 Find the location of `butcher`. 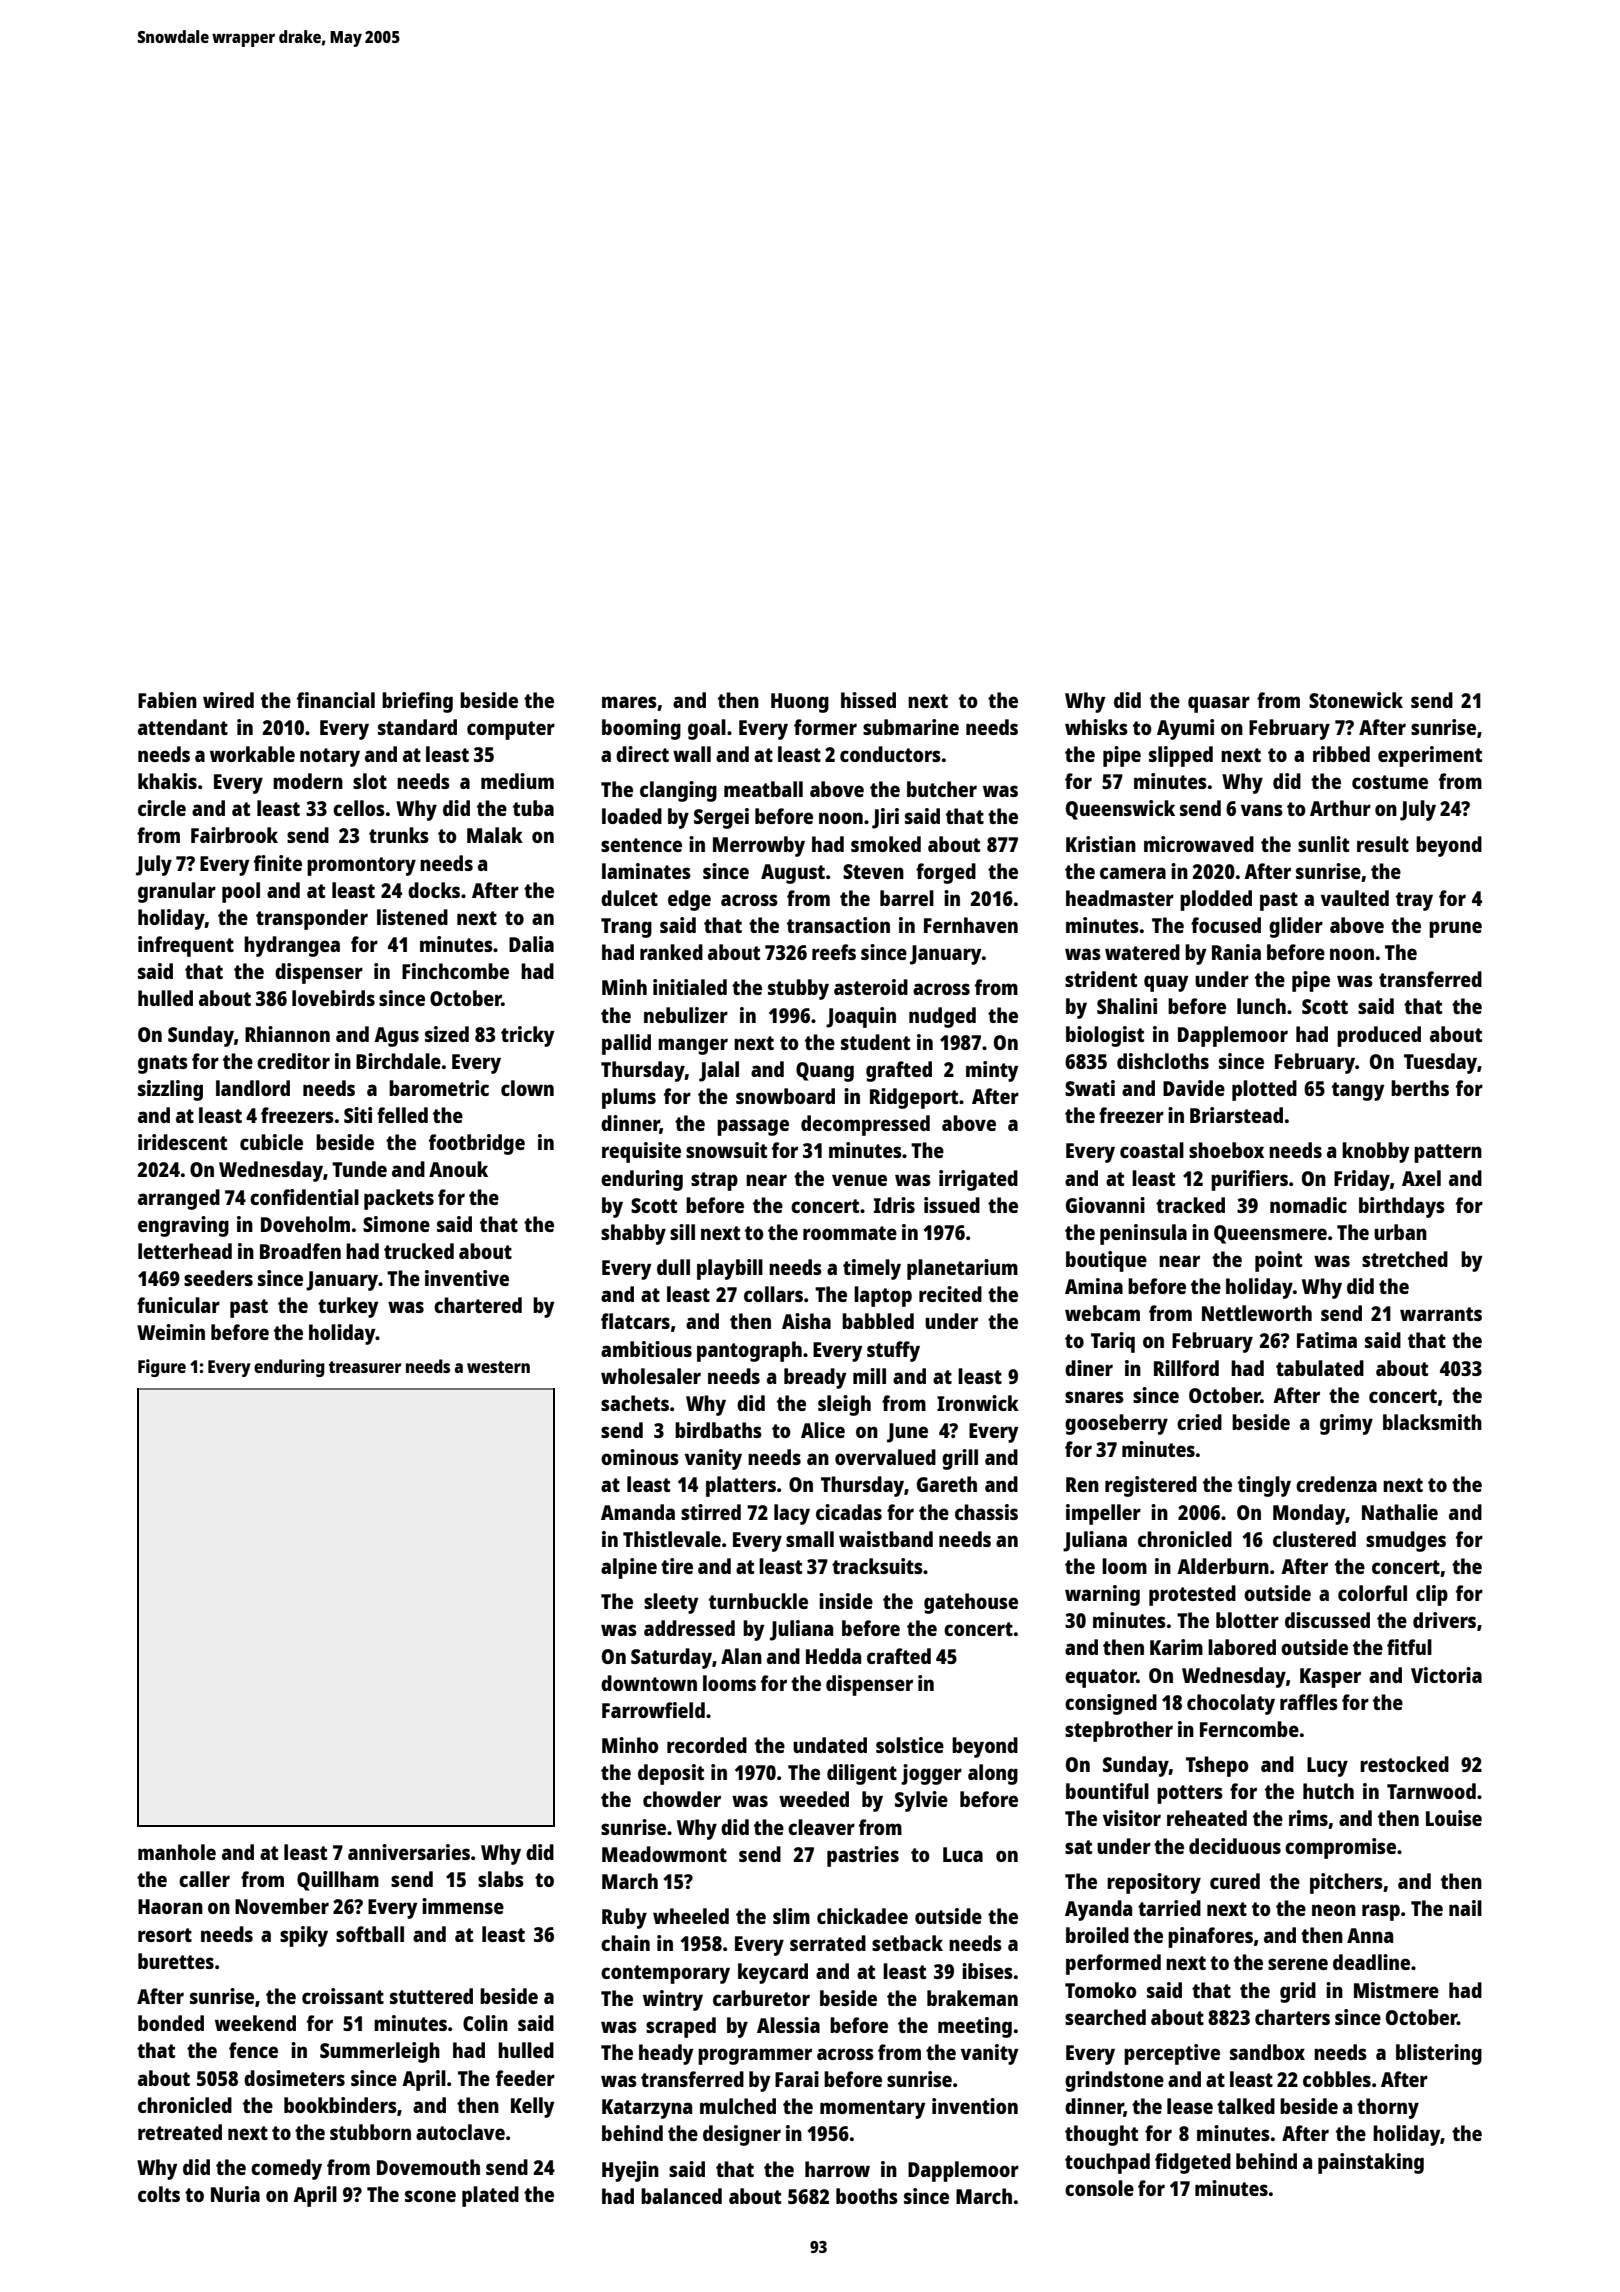

butcher is located at coordinates (942, 789).
